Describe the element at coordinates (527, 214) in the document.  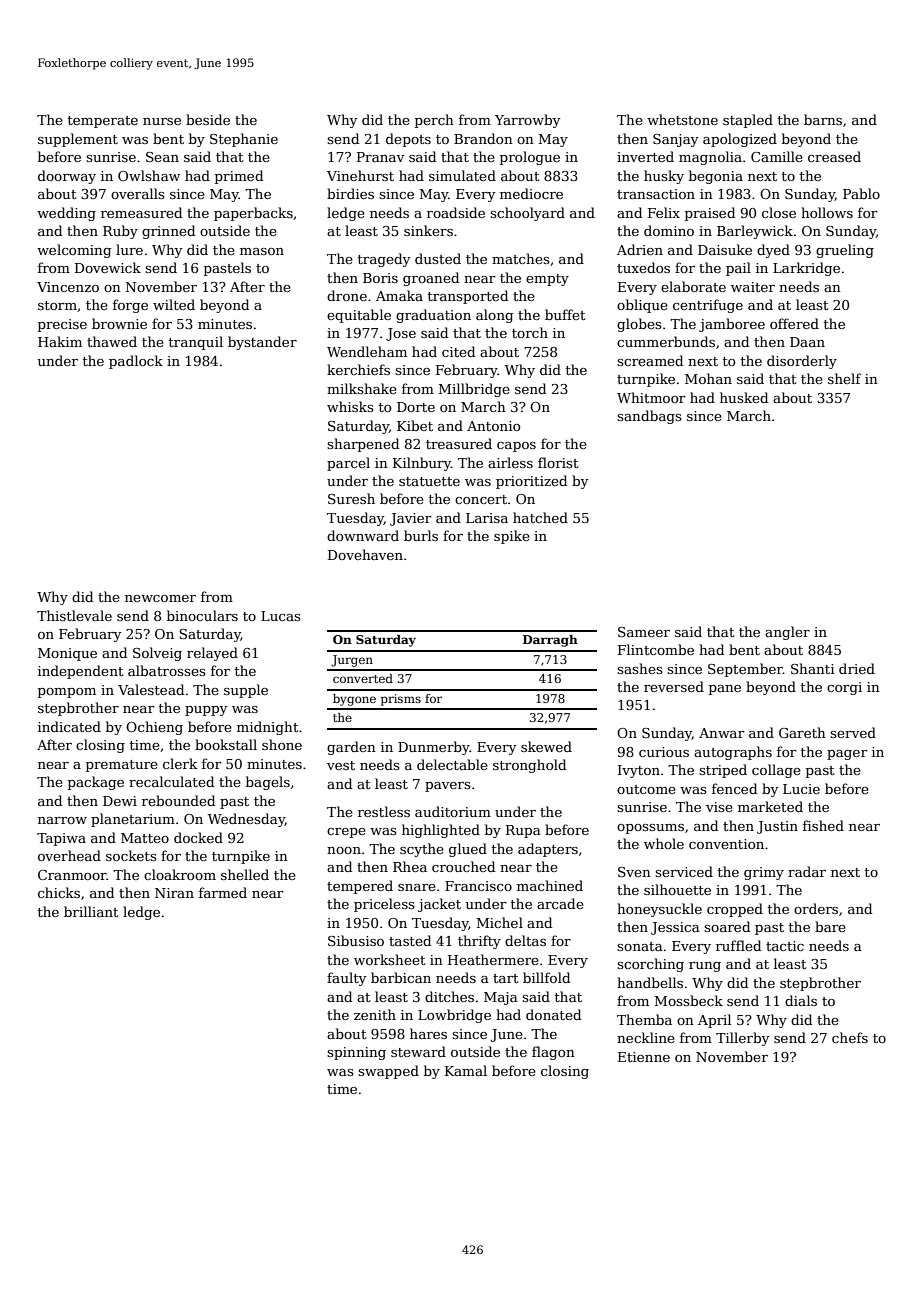
I see `schoolyard` at that location.
